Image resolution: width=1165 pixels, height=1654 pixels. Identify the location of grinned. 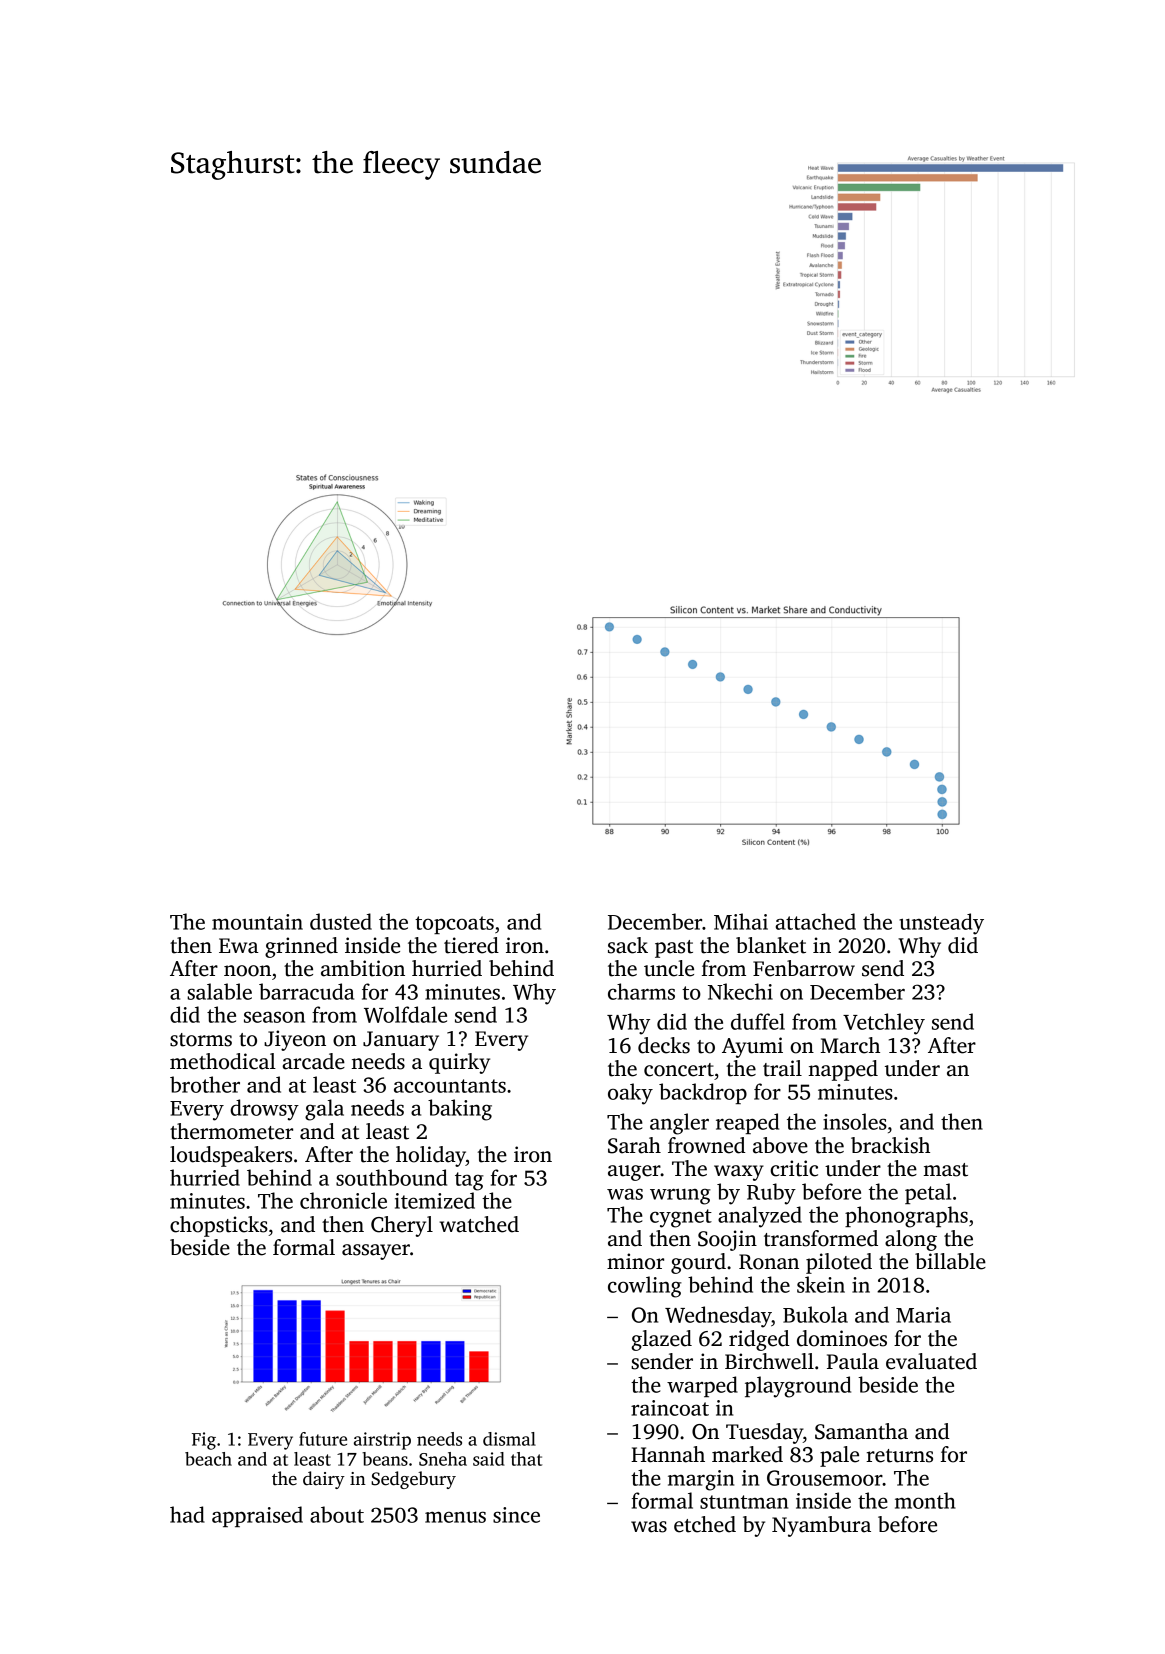
(301, 947).
